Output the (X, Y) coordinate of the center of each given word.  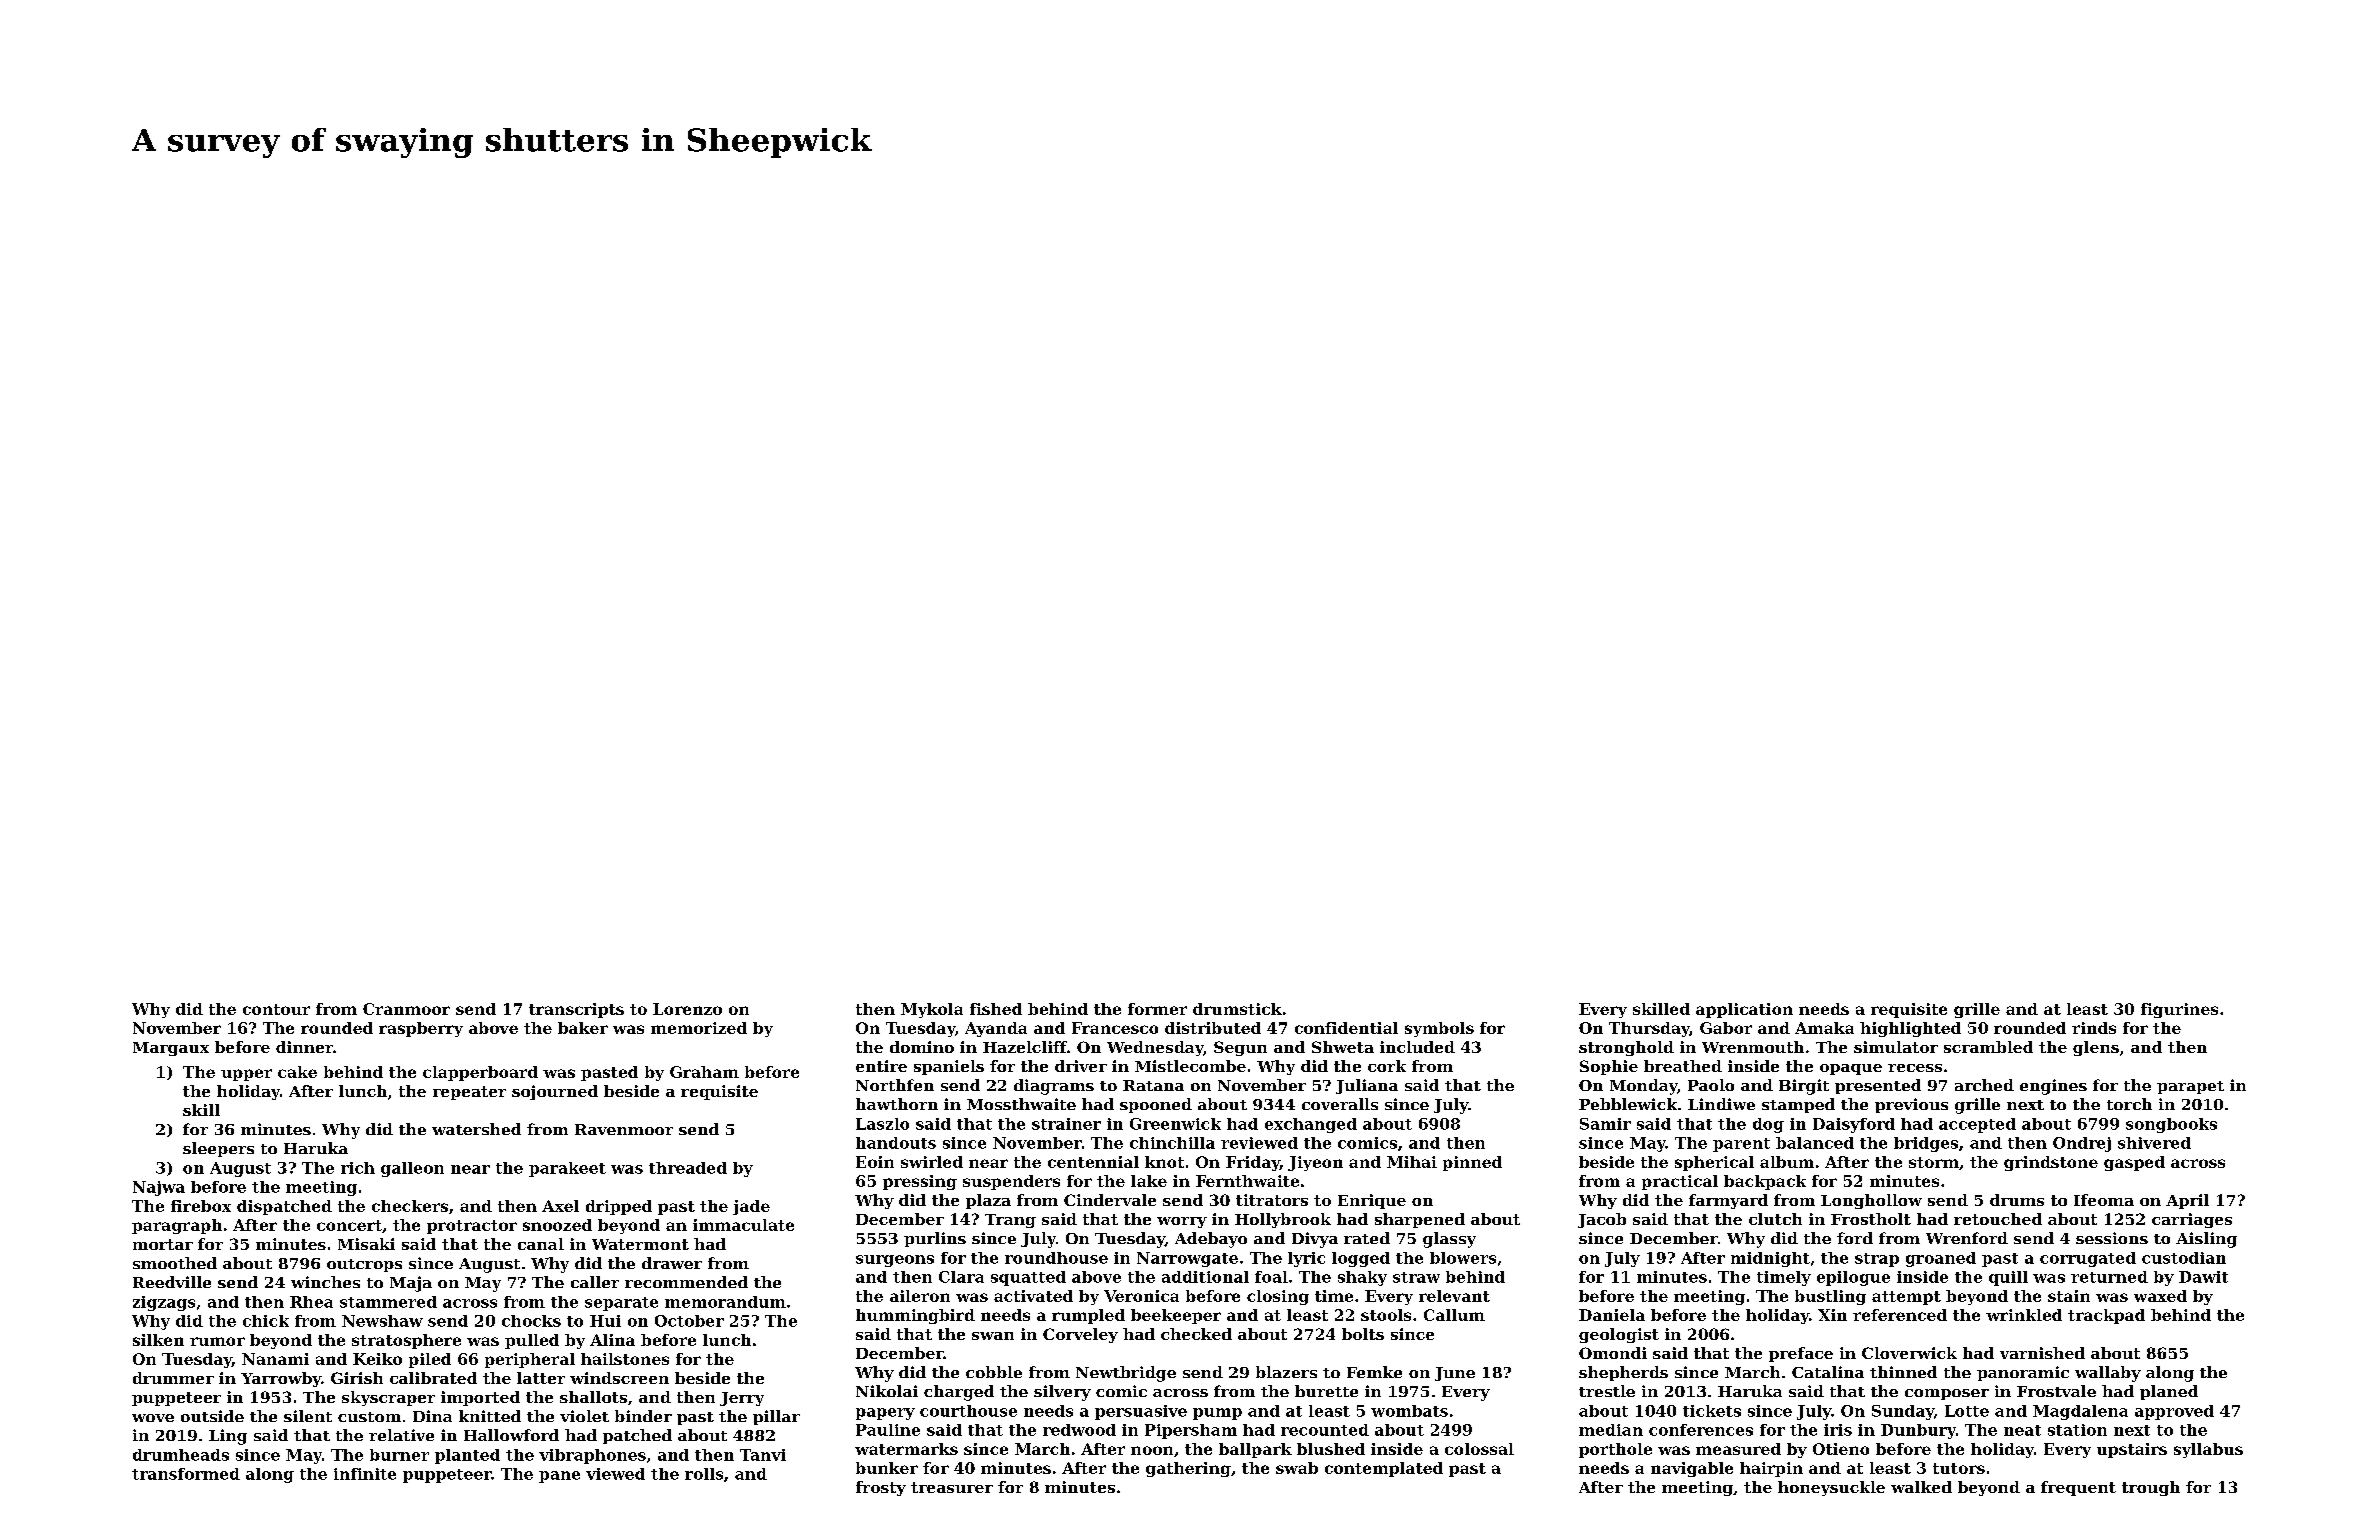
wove (153, 1418)
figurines (2179, 1010)
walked (1921, 1487)
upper (246, 1075)
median (1611, 1430)
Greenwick (1175, 1124)
